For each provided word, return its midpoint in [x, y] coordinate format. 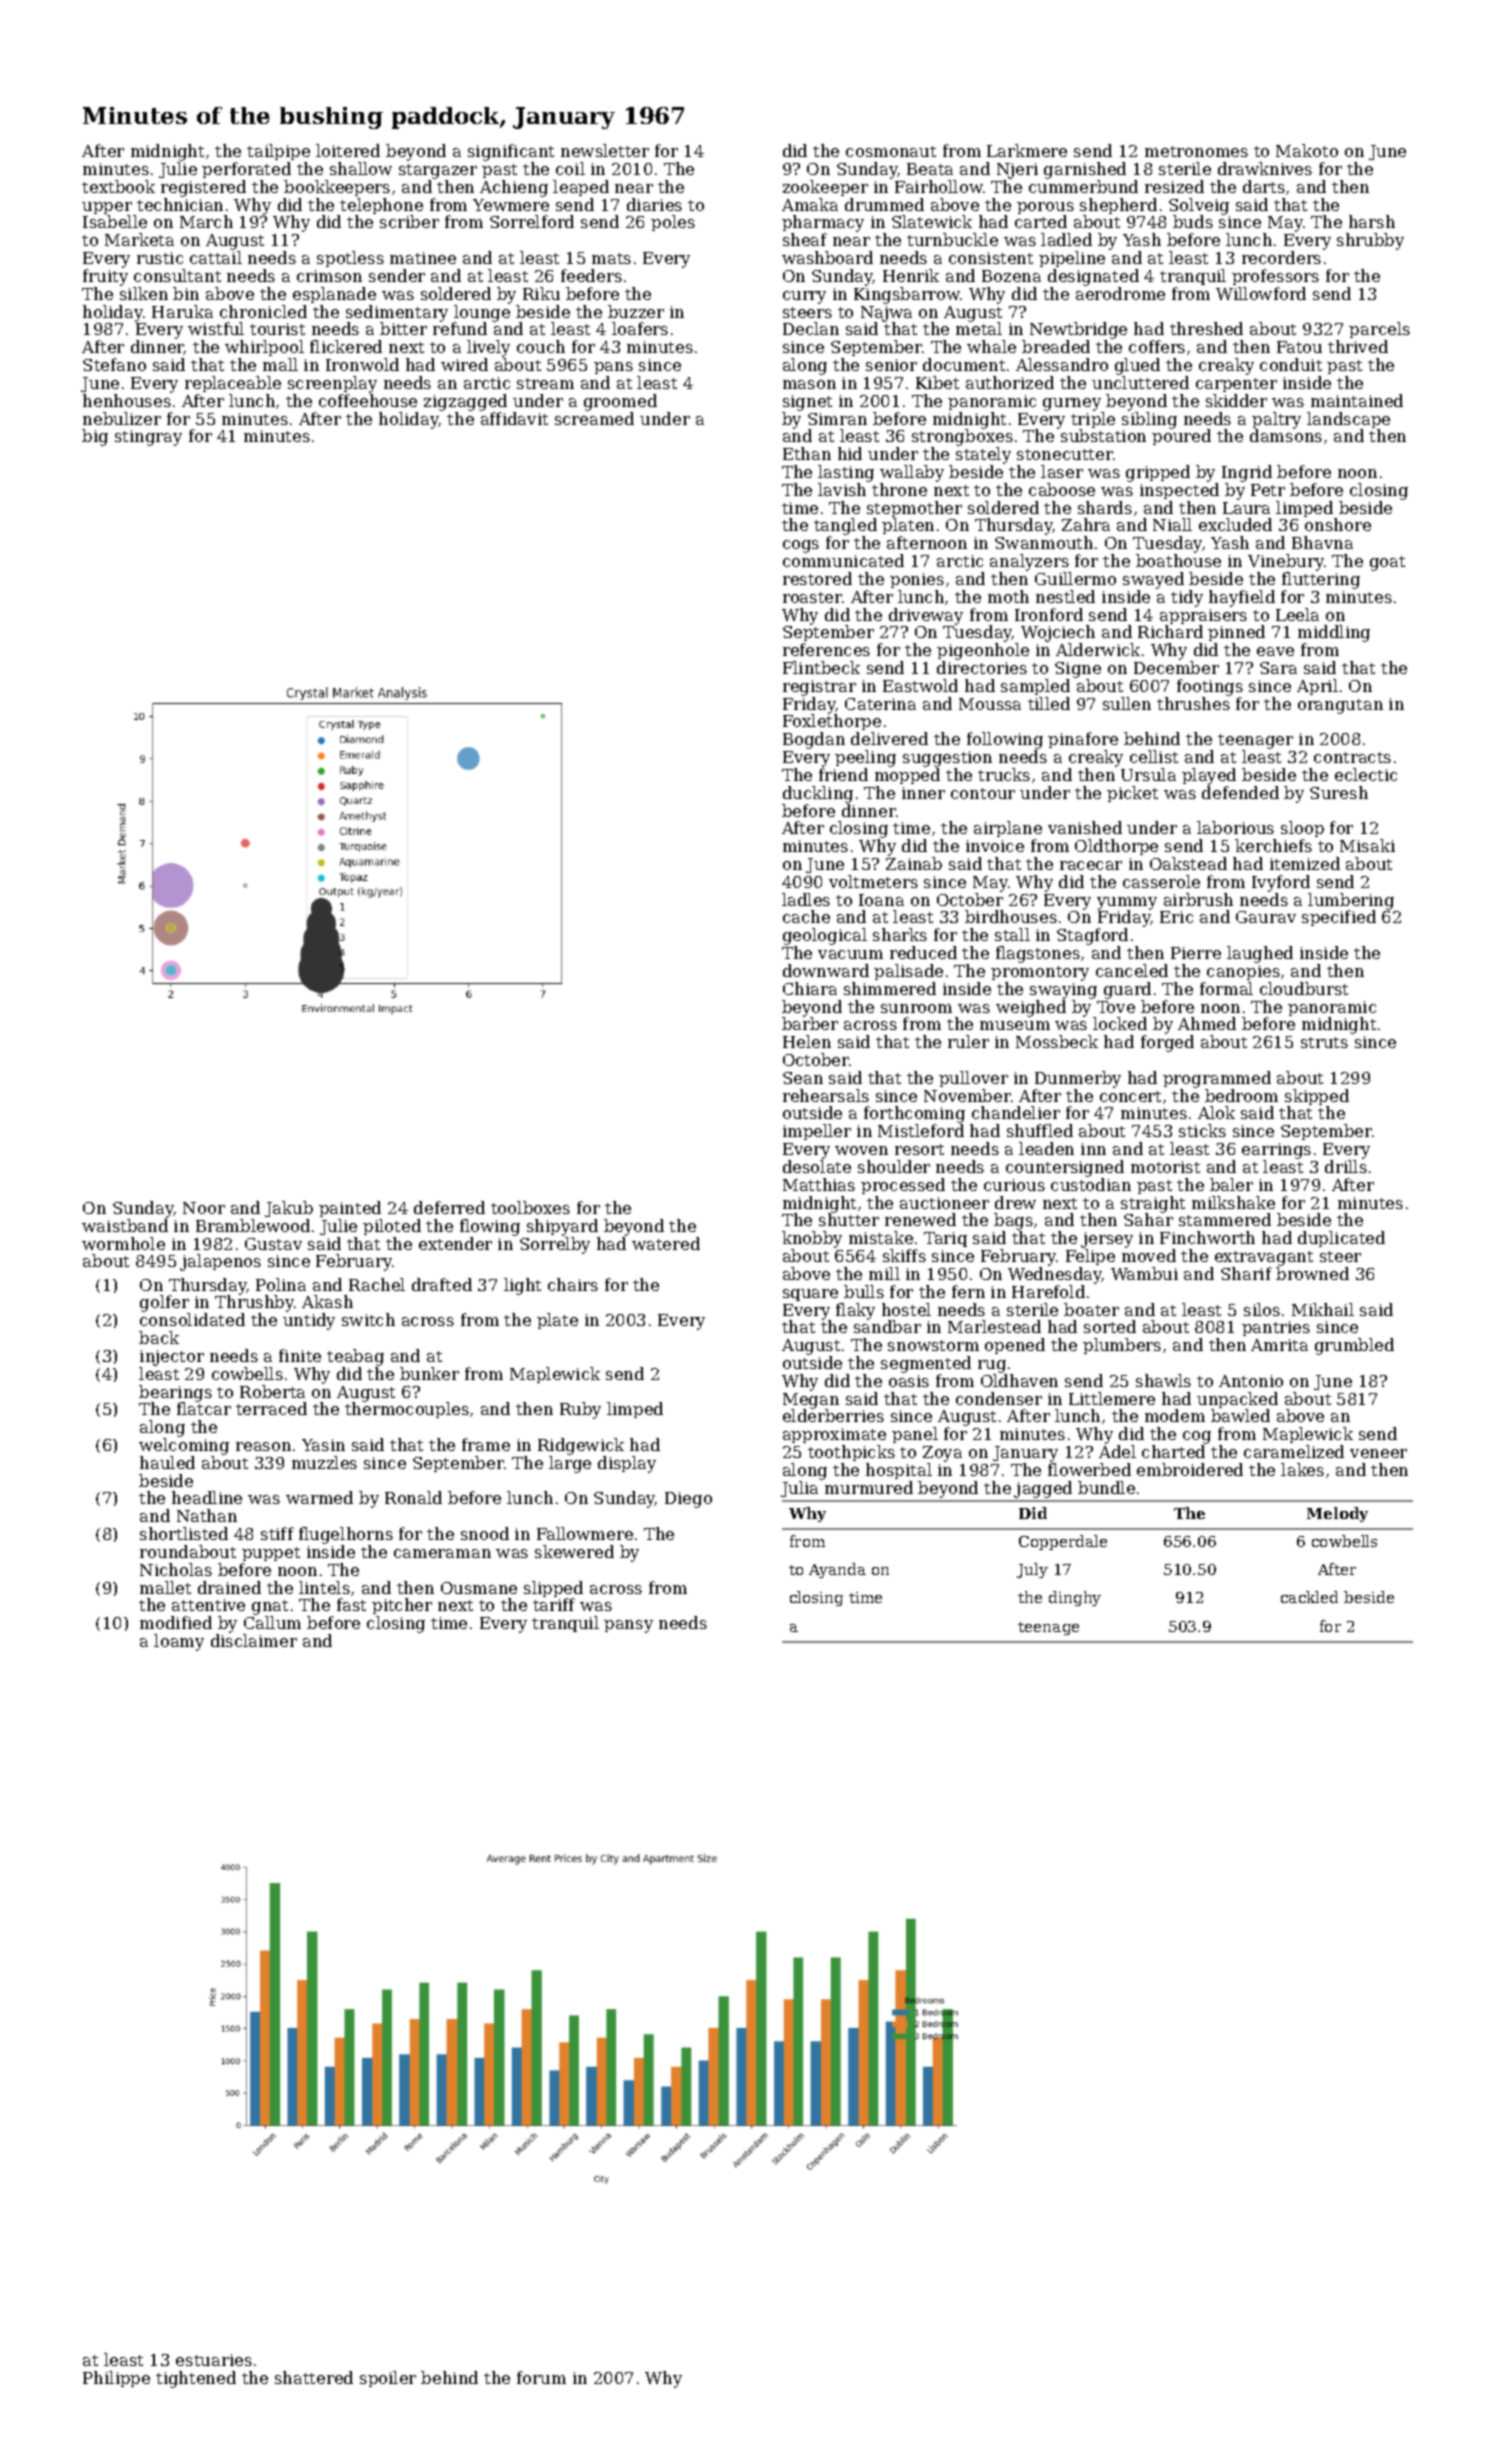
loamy [179, 1642]
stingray [148, 438]
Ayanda [837, 1570]
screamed [594, 418]
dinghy [1075, 1598]
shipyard [562, 1227]
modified [176, 1622]
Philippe [116, 2379]
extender [455, 1243]
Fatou [1299, 347]
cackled [1309, 1597]
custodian [1091, 1184]
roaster [812, 597]
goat [1387, 563]
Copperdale [1063, 1542]
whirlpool [264, 348]
